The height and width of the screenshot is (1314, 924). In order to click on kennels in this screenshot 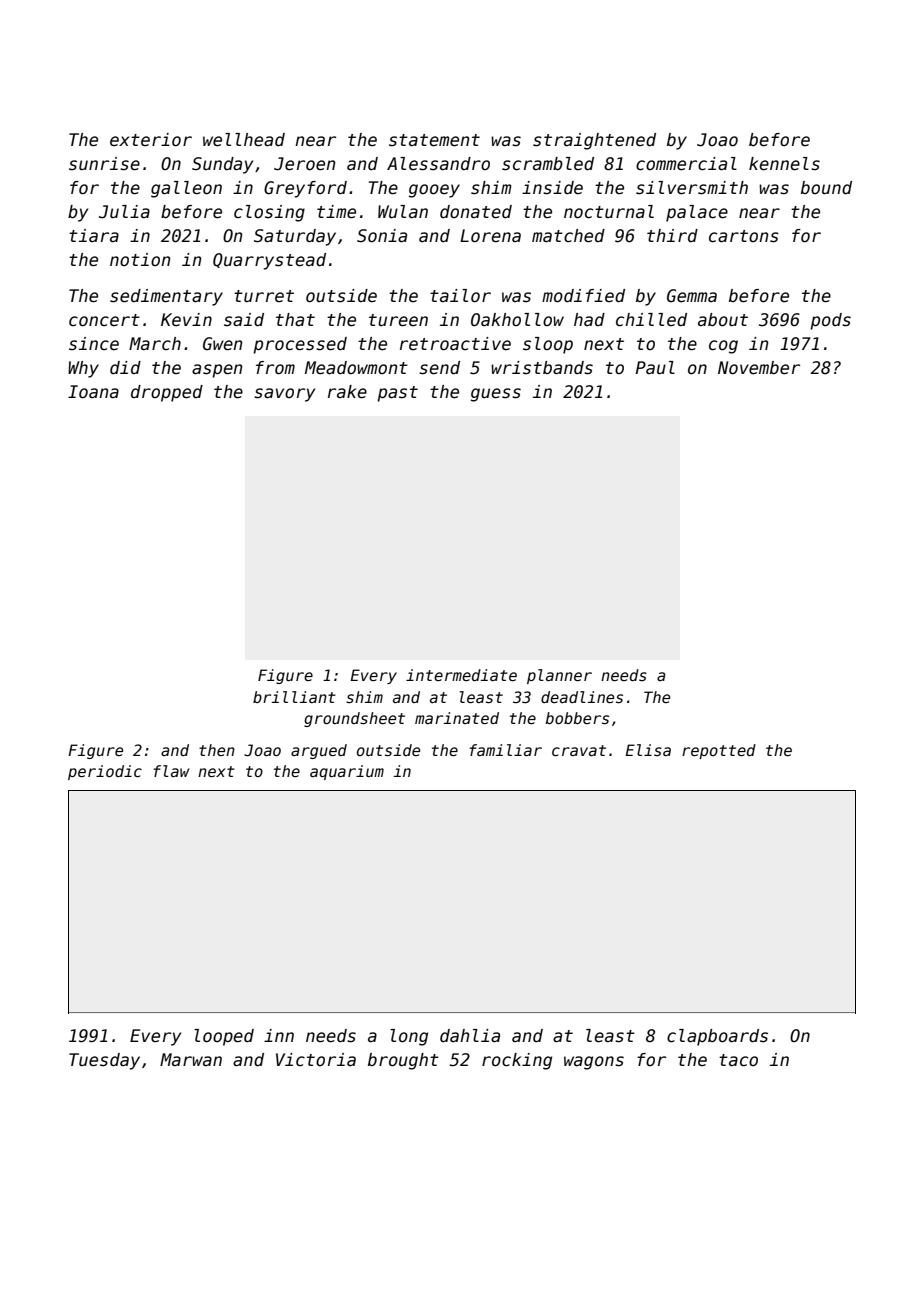, I will do `click(784, 164)`.
